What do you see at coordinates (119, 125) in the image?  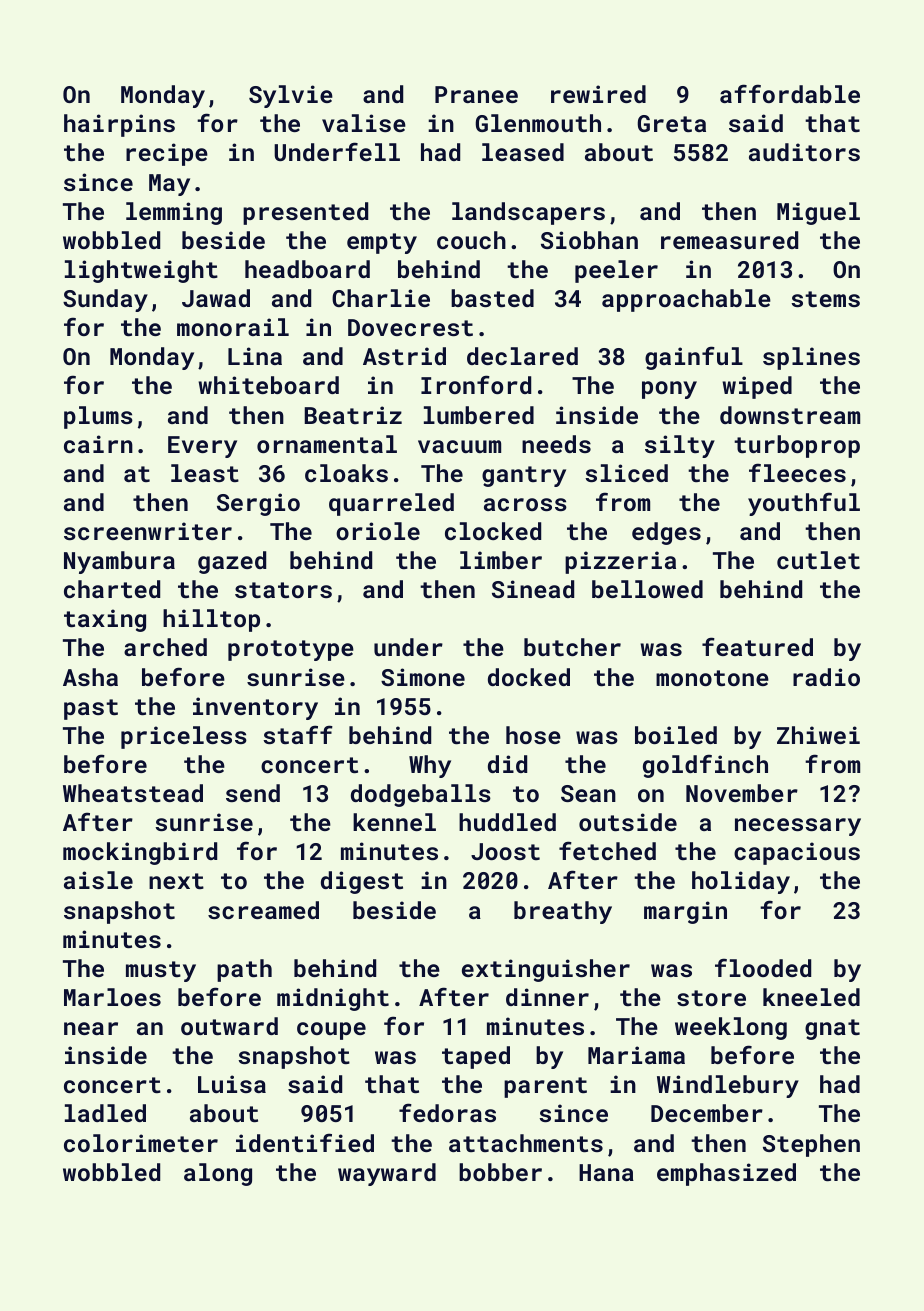 I see `hairpins` at bounding box center [119, 125].
